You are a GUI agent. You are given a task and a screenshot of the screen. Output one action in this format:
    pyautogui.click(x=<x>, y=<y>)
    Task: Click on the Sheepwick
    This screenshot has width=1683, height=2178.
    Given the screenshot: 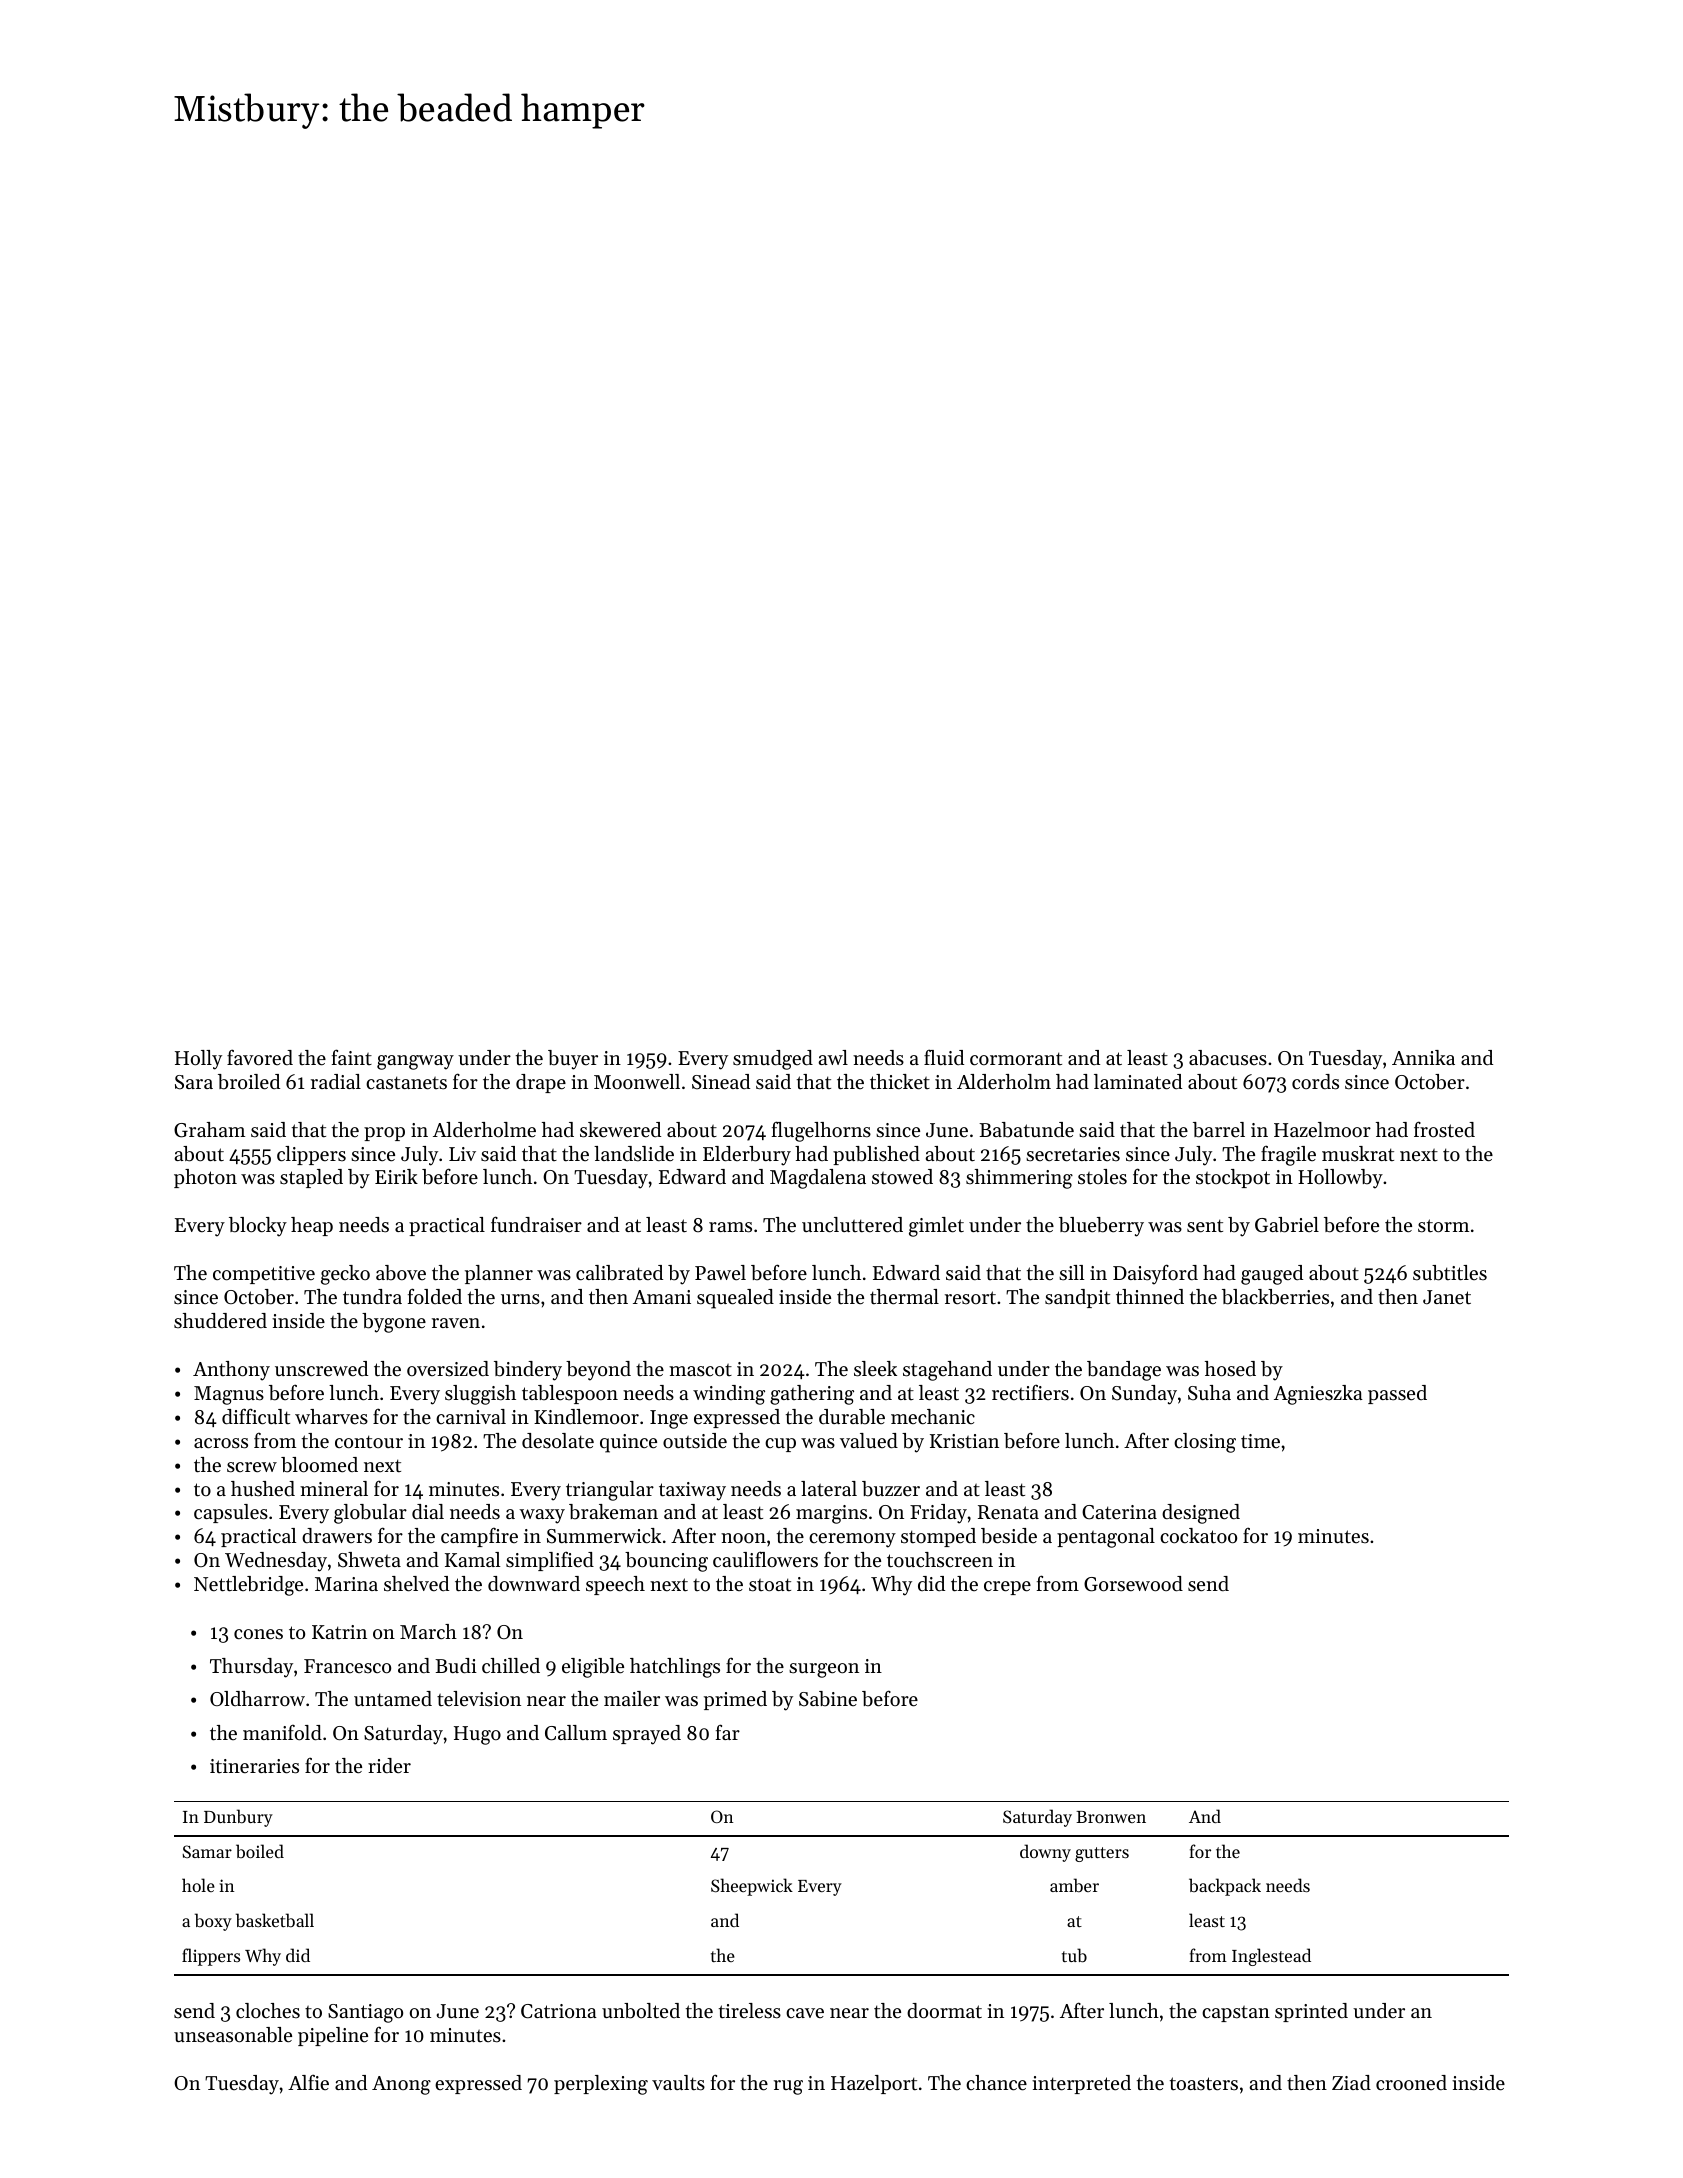 What is the action you would take?
    pyautogui.click(x=752, y=1887)
